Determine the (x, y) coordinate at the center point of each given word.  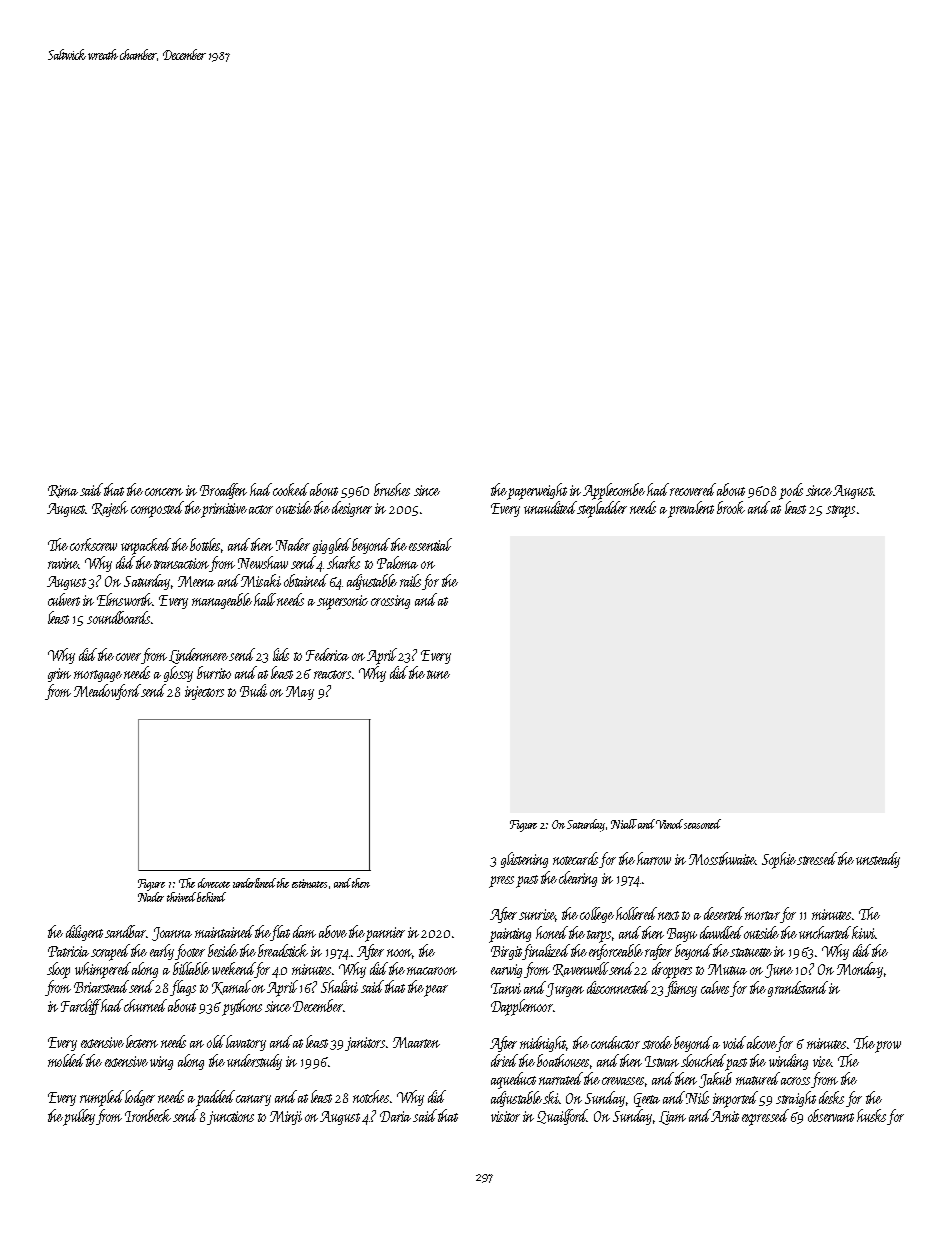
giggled (332, 546)
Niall (624, 824)
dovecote (214, 883)
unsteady (878, 860)
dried (504, 1060)
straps (840, 511)
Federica (327, 654)
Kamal (231, 987)
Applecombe (614, 491)
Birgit (507, 953)
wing (161, 1063)
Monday (860, 970)
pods (791, 491)
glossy (178, 674)
